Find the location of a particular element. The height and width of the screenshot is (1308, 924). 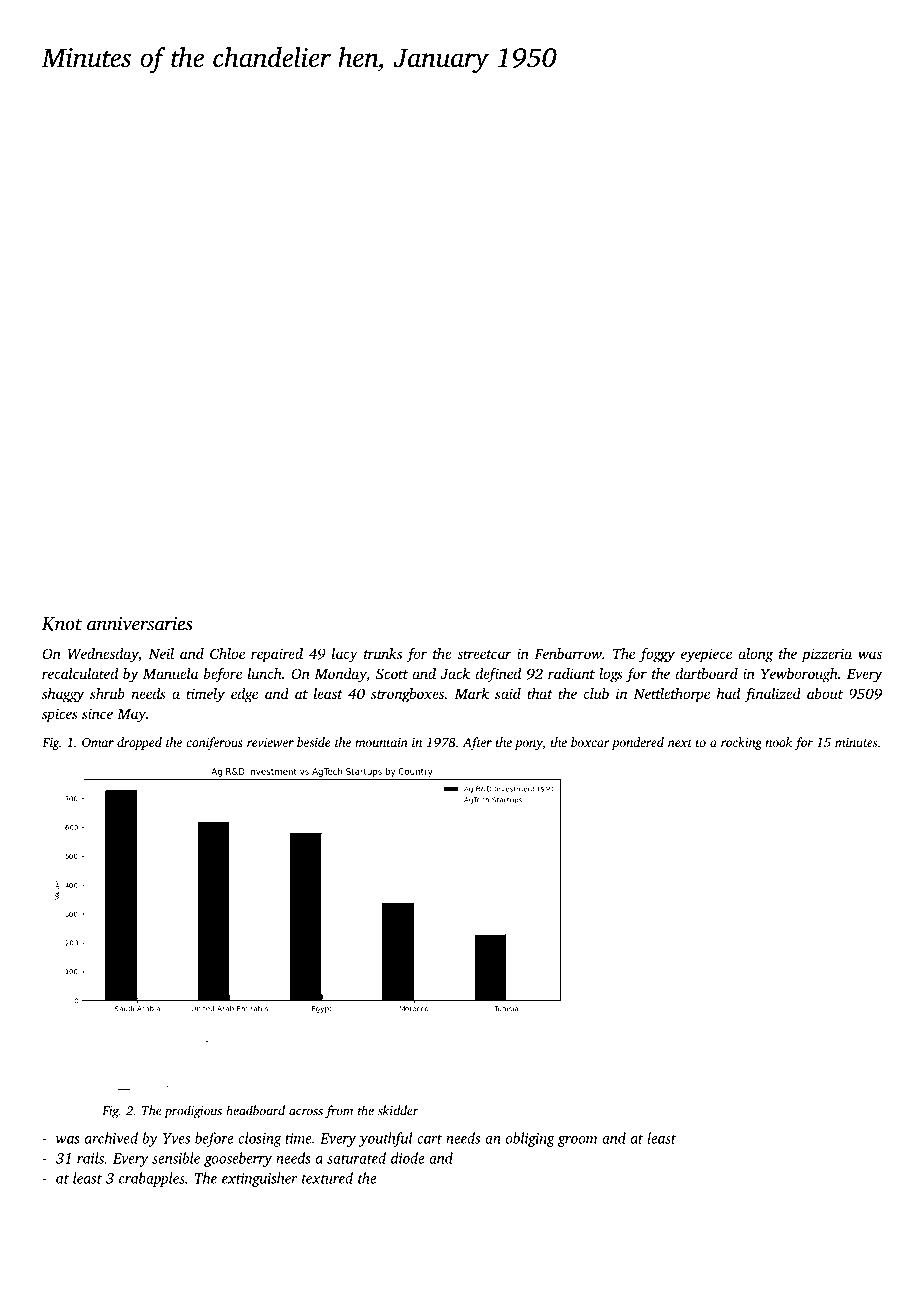

Chloe is located at coordinates (227, 653).
